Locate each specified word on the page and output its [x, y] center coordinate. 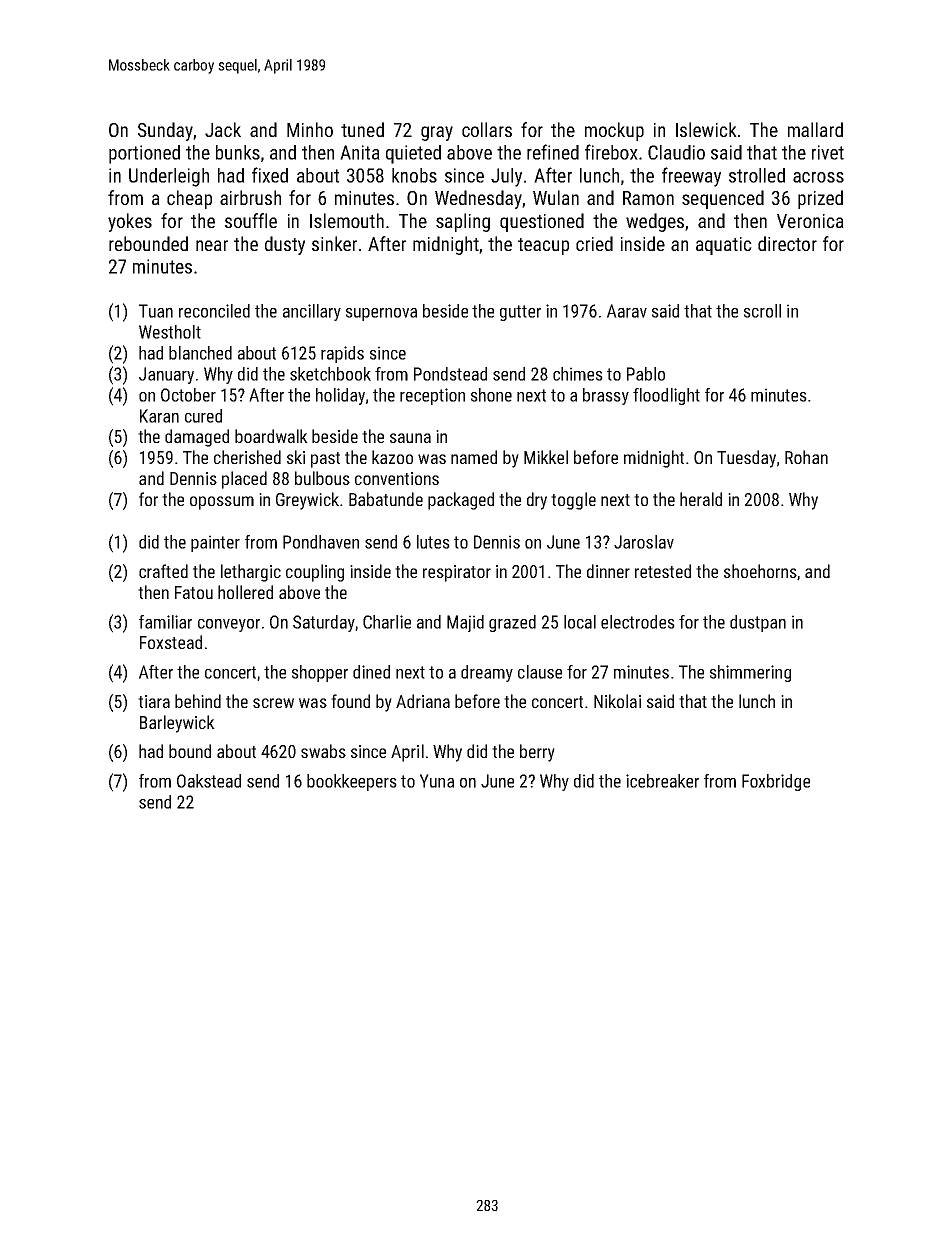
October [188, 395]
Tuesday [746, 459]
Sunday [165, 131]
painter [215, 543]
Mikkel [546, 457]
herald [701, 499]
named [474, 457]
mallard [815, 129]
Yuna [437, 781]
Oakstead [209, 781]
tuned [362, 129]
